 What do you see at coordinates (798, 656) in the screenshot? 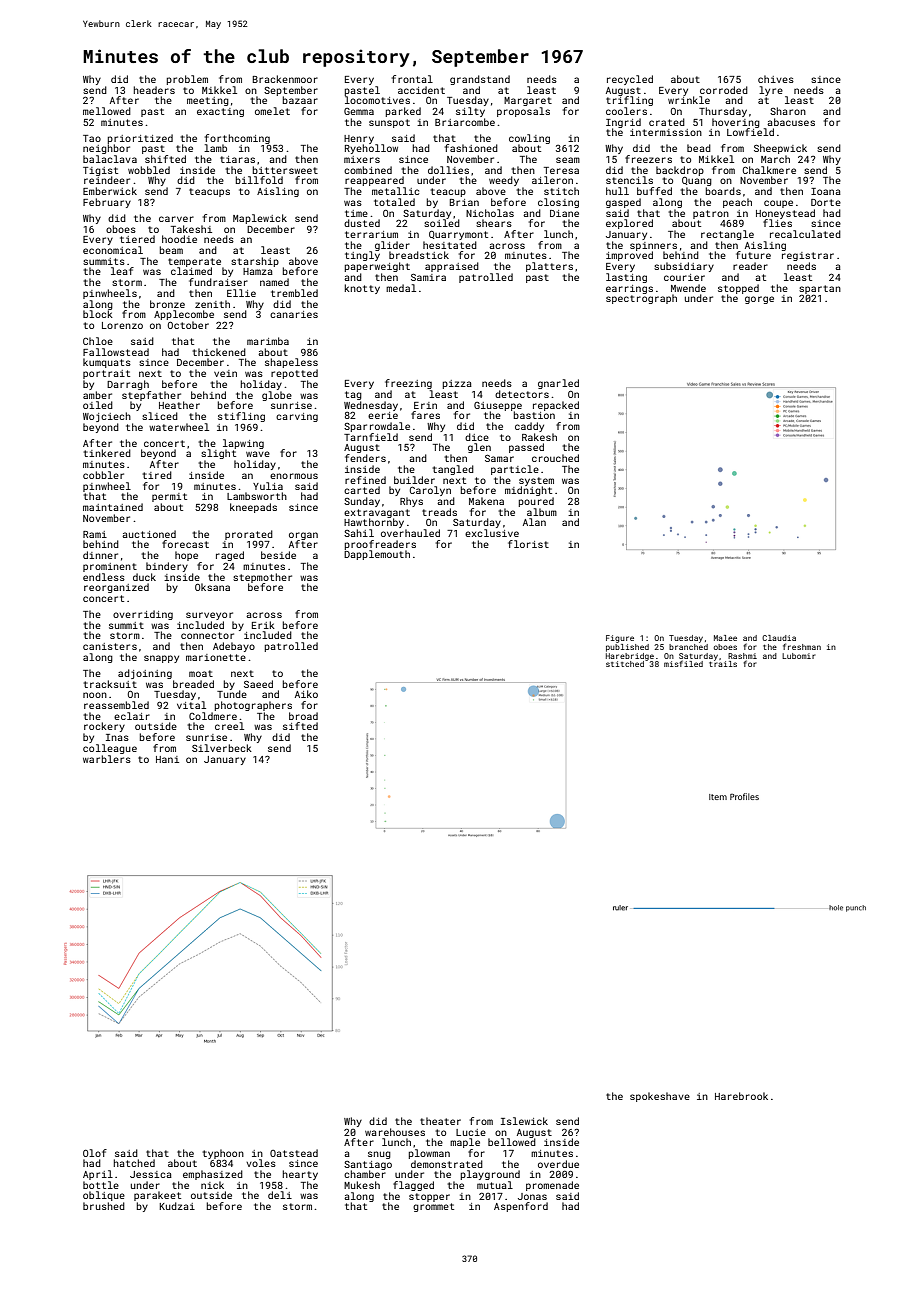
I see `Lubomir` at bounding box center [798, 656].
